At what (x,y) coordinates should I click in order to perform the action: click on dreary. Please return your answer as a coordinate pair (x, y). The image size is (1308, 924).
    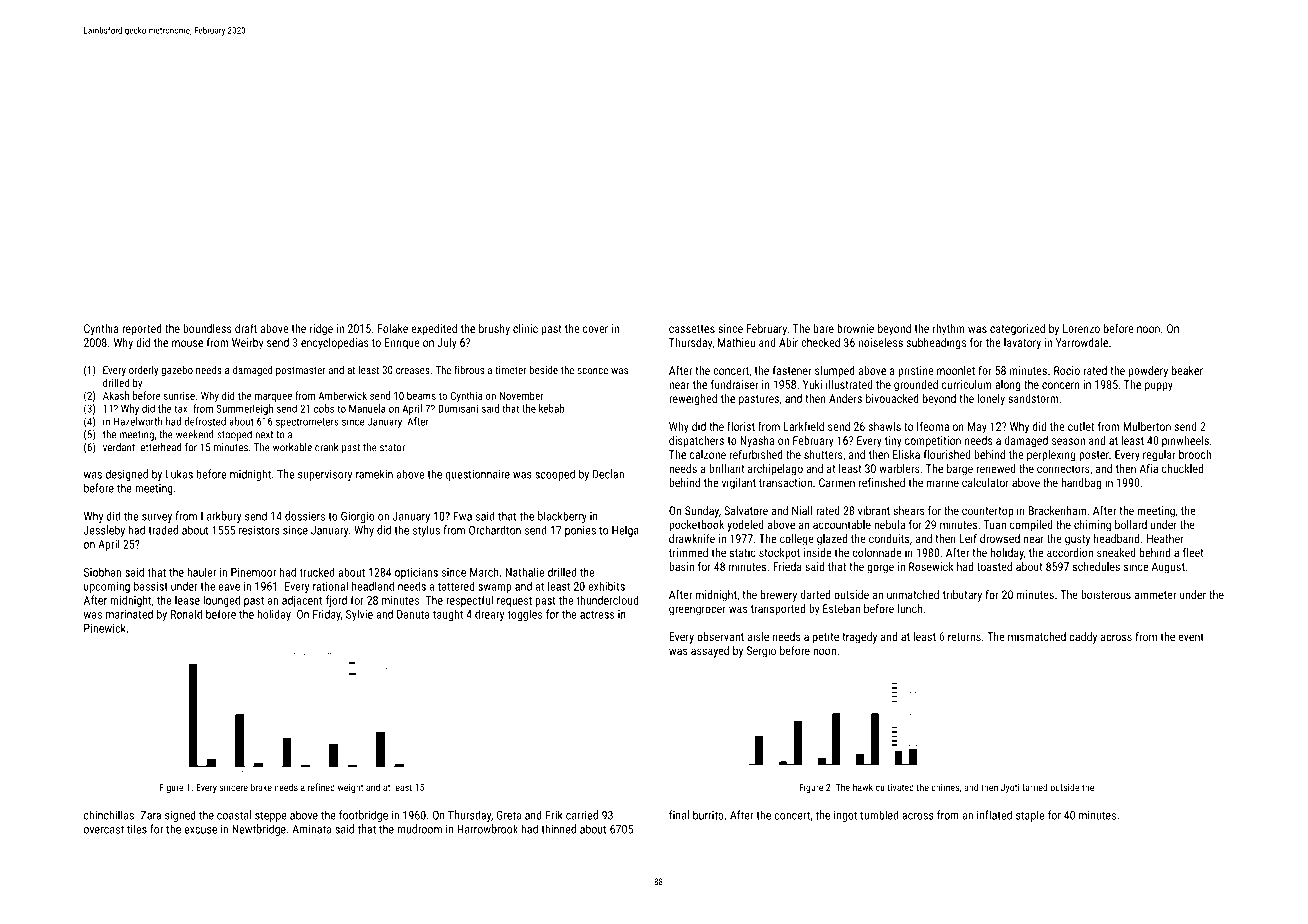
    Looking at the image, I should click on (489, 615).
